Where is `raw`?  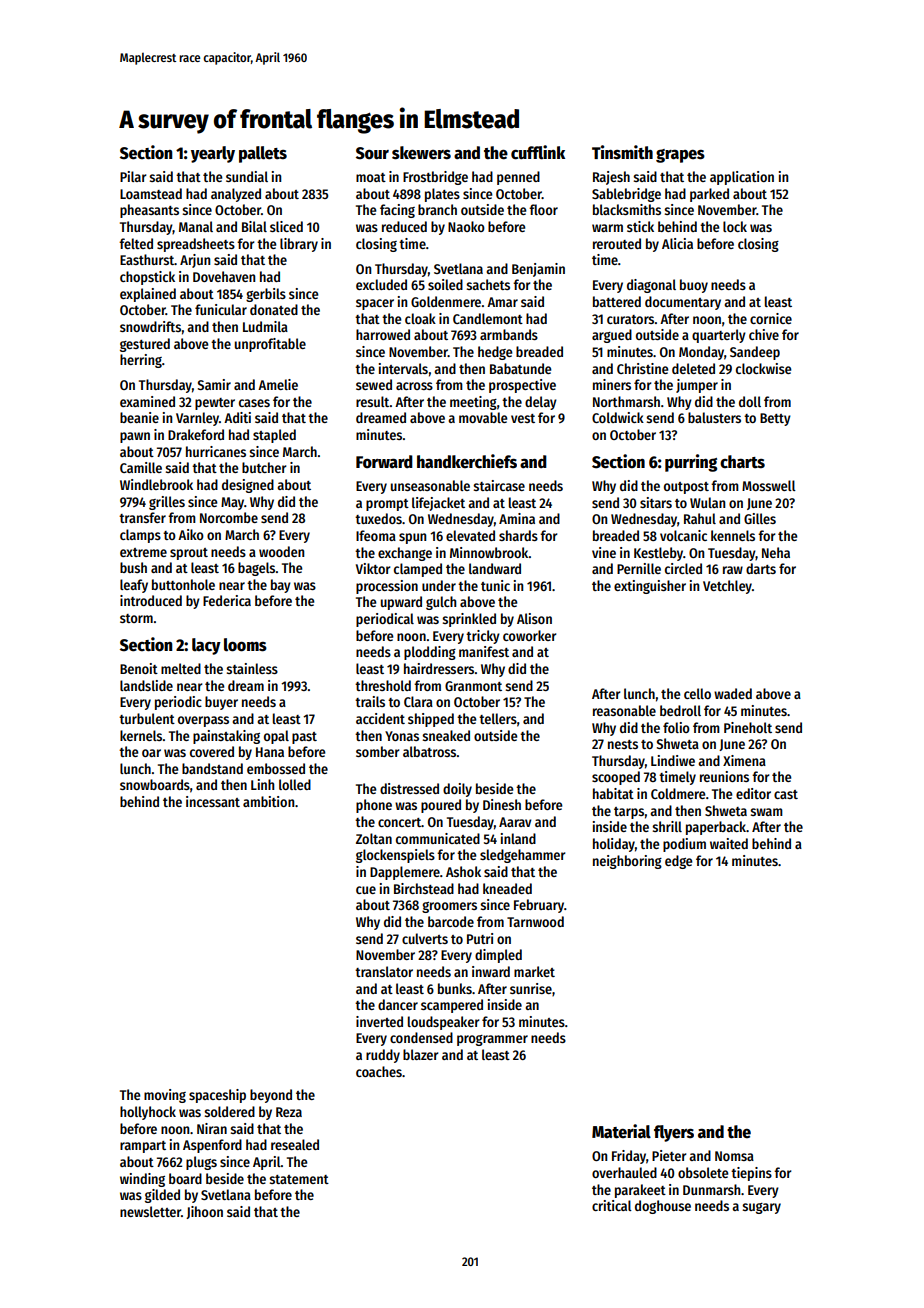 raw is located at coordinates (733, 570).
